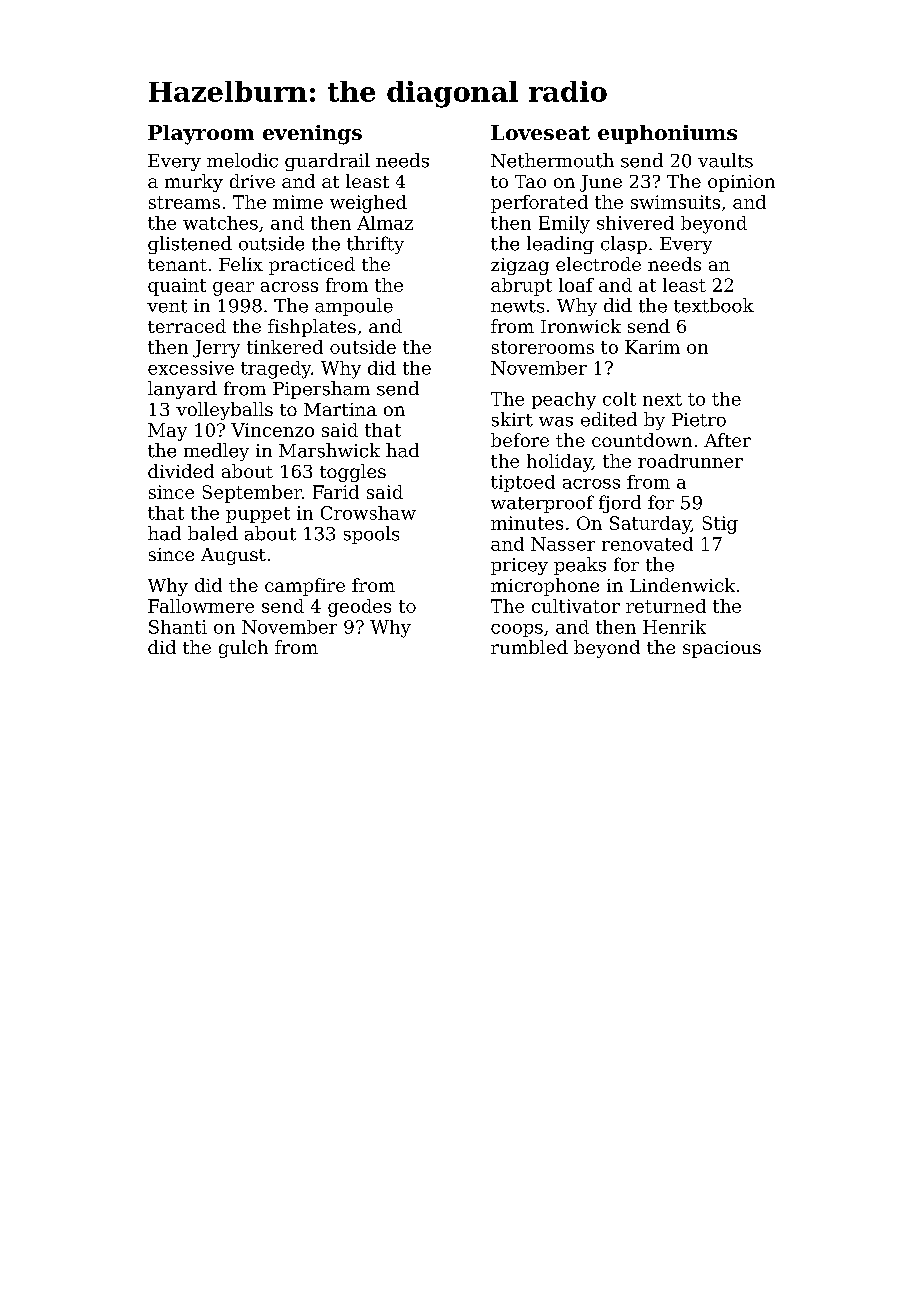 This screenshot has height=1311, width=924. I want to click on was, so click(556, 422).
